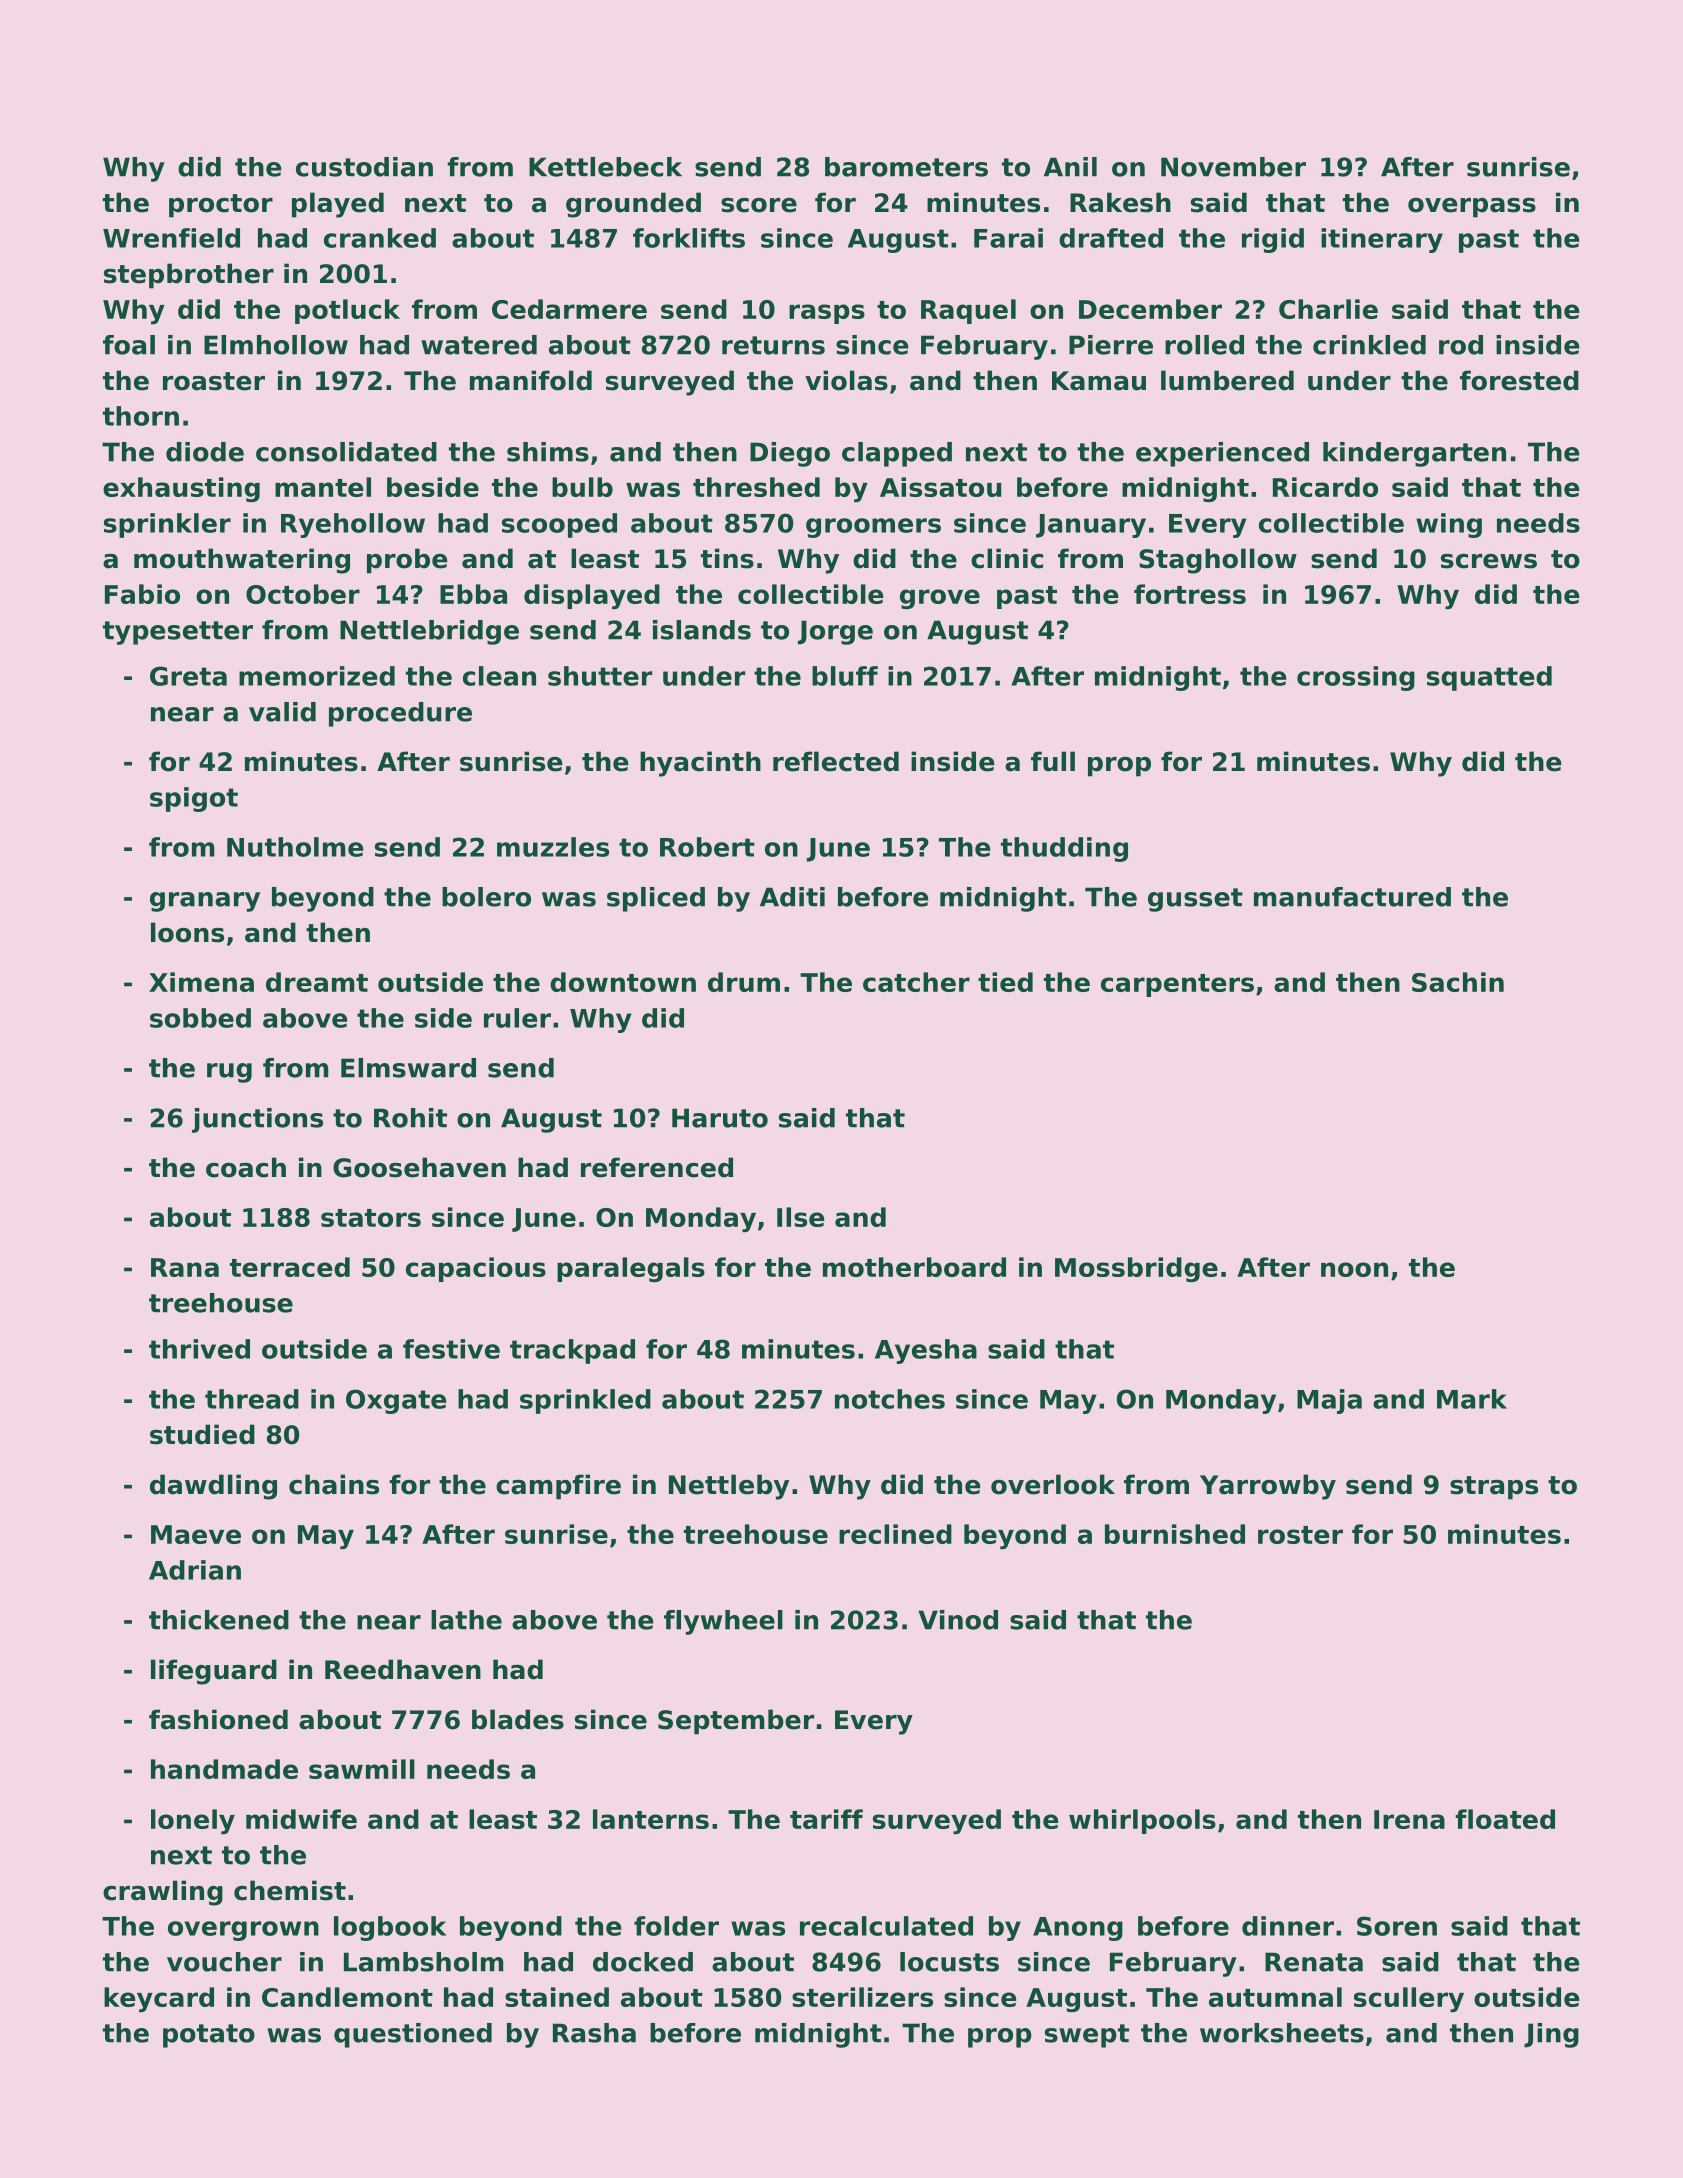 Image resolution: width=1683 pixels, height=2178 pixels. Describe the element at coordinates (1195, 900) in the page. I see `gusset` at that location.
